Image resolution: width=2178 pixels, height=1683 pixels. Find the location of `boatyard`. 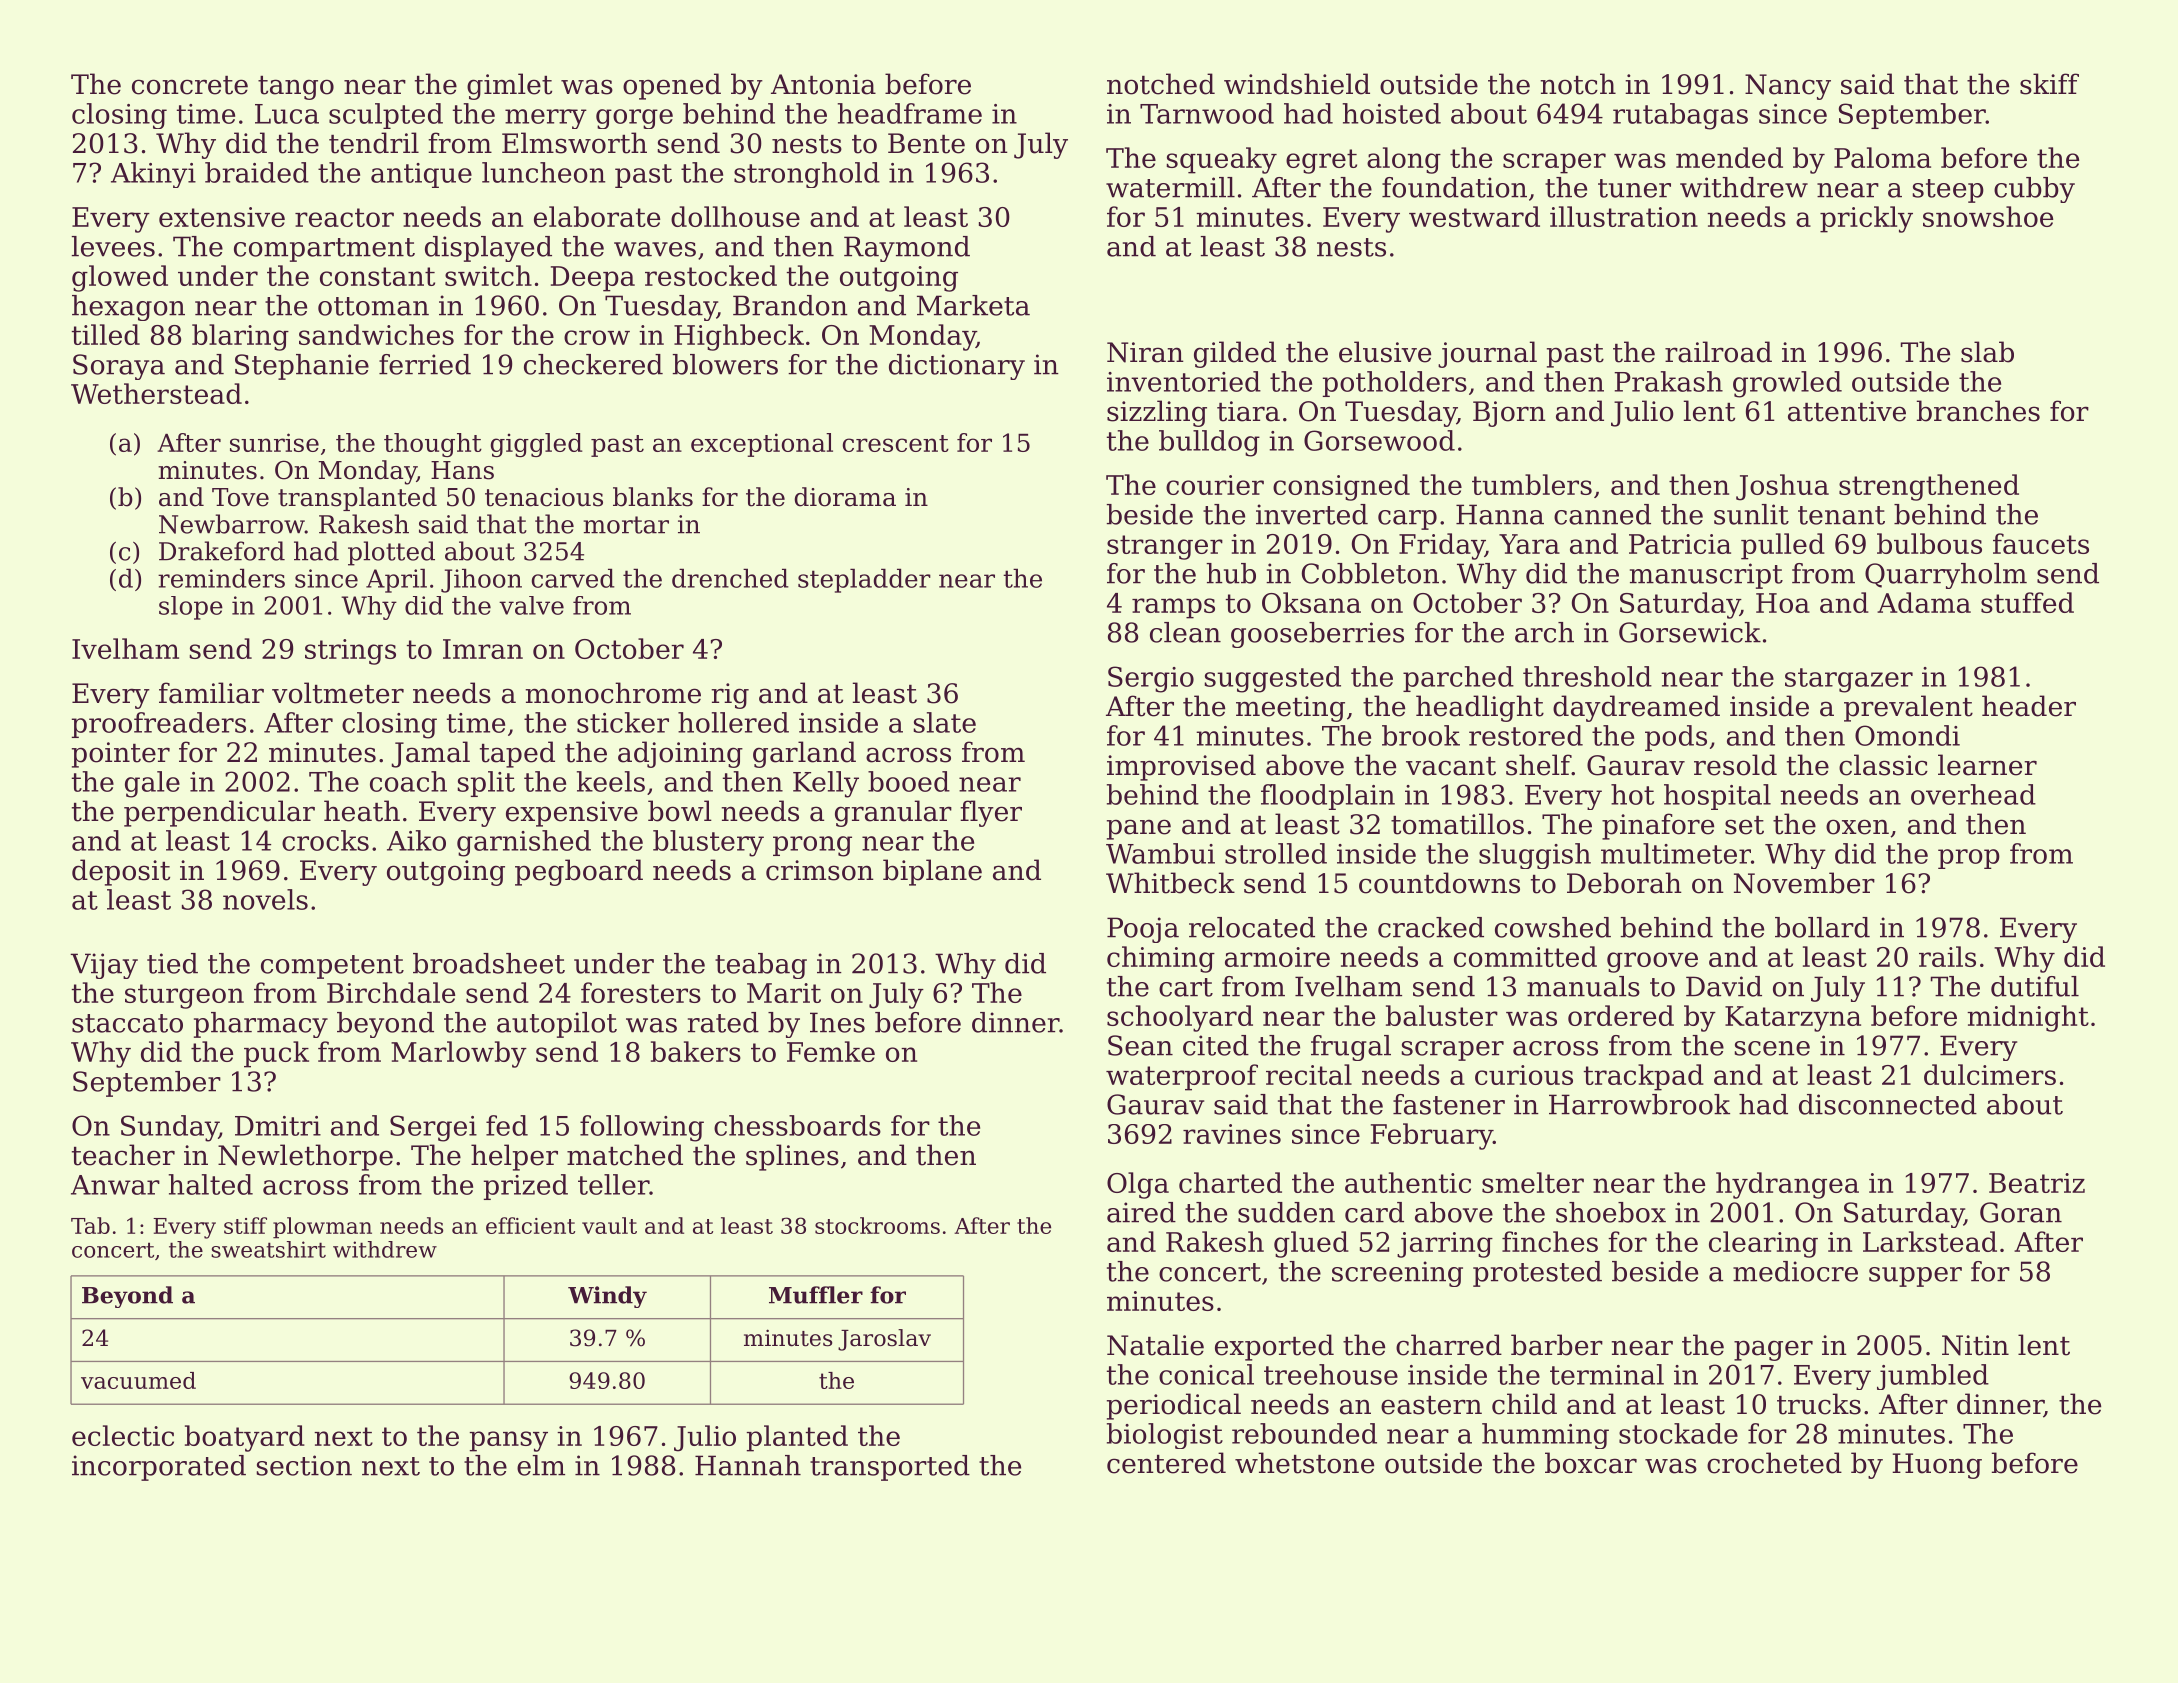

boatyard is located at coordinates (245, 1438).
